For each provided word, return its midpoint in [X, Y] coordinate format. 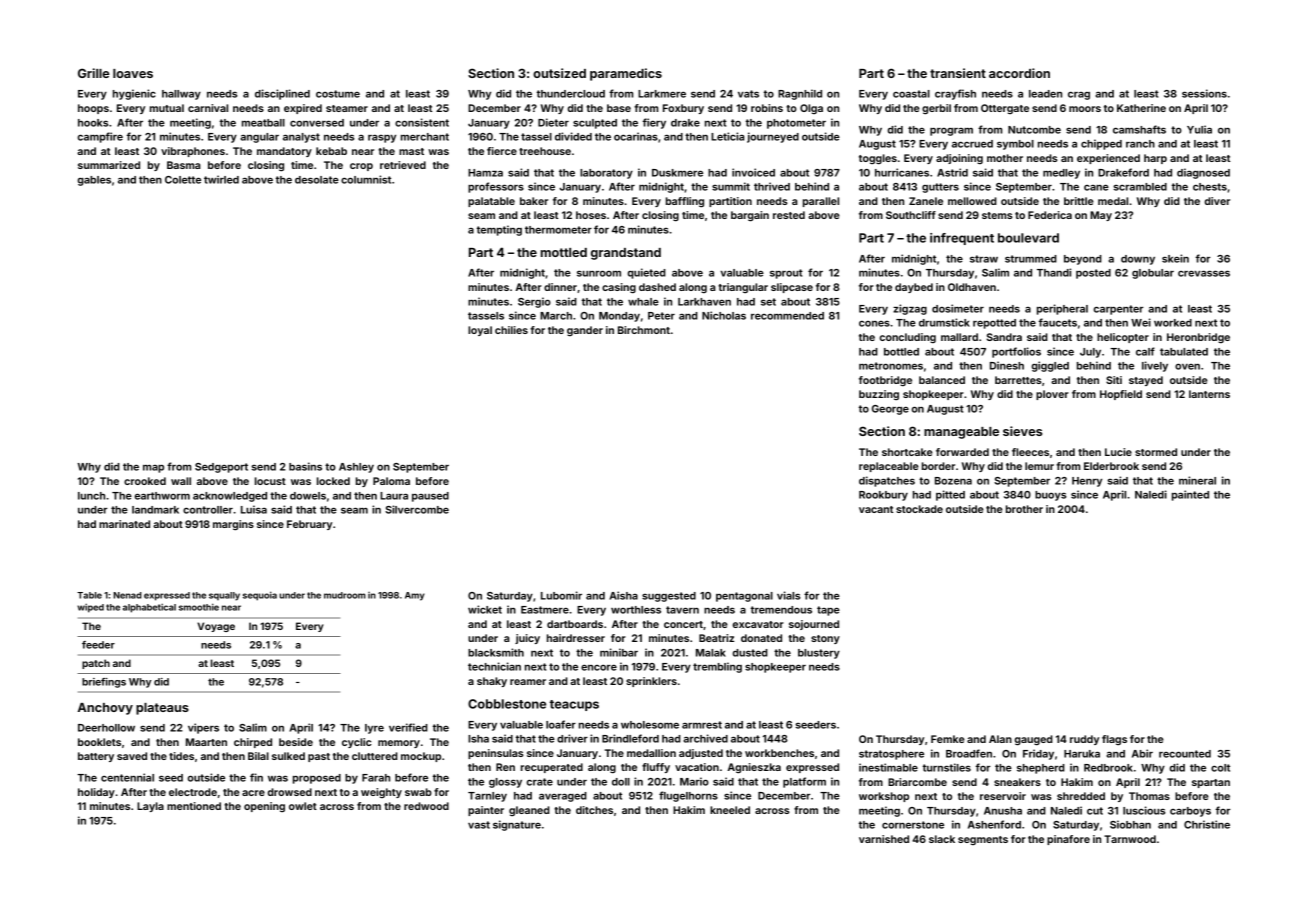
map [153, 468]
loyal [480, 331]
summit [731, 186]
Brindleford [630, 738]
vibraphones [193, 152]
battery [96, 757]
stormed [1156, 452]
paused [430, 497]
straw [984, 259]
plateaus [162, 709]
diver [1217, 201]
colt [1220, 768]
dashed [657, 287]
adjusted [701, 754]
